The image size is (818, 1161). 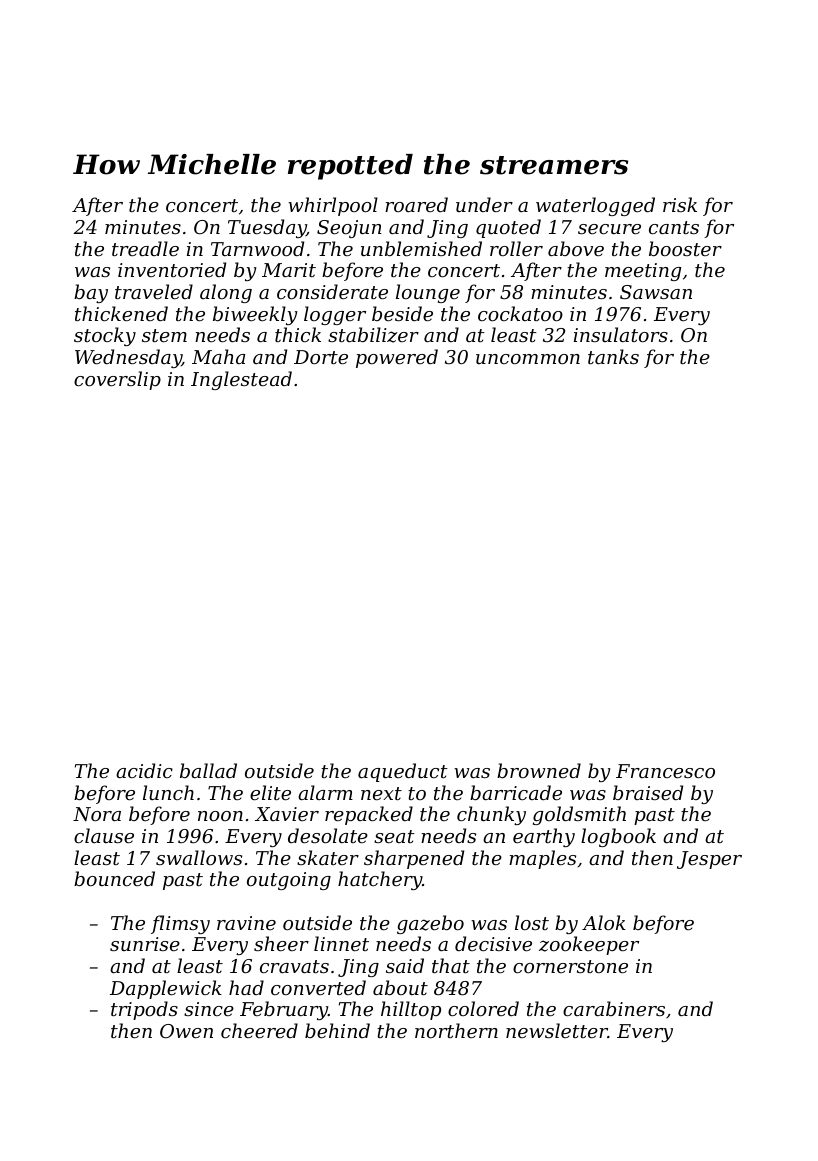 I want to click on aqueduct, so click(x=403, y=772).
